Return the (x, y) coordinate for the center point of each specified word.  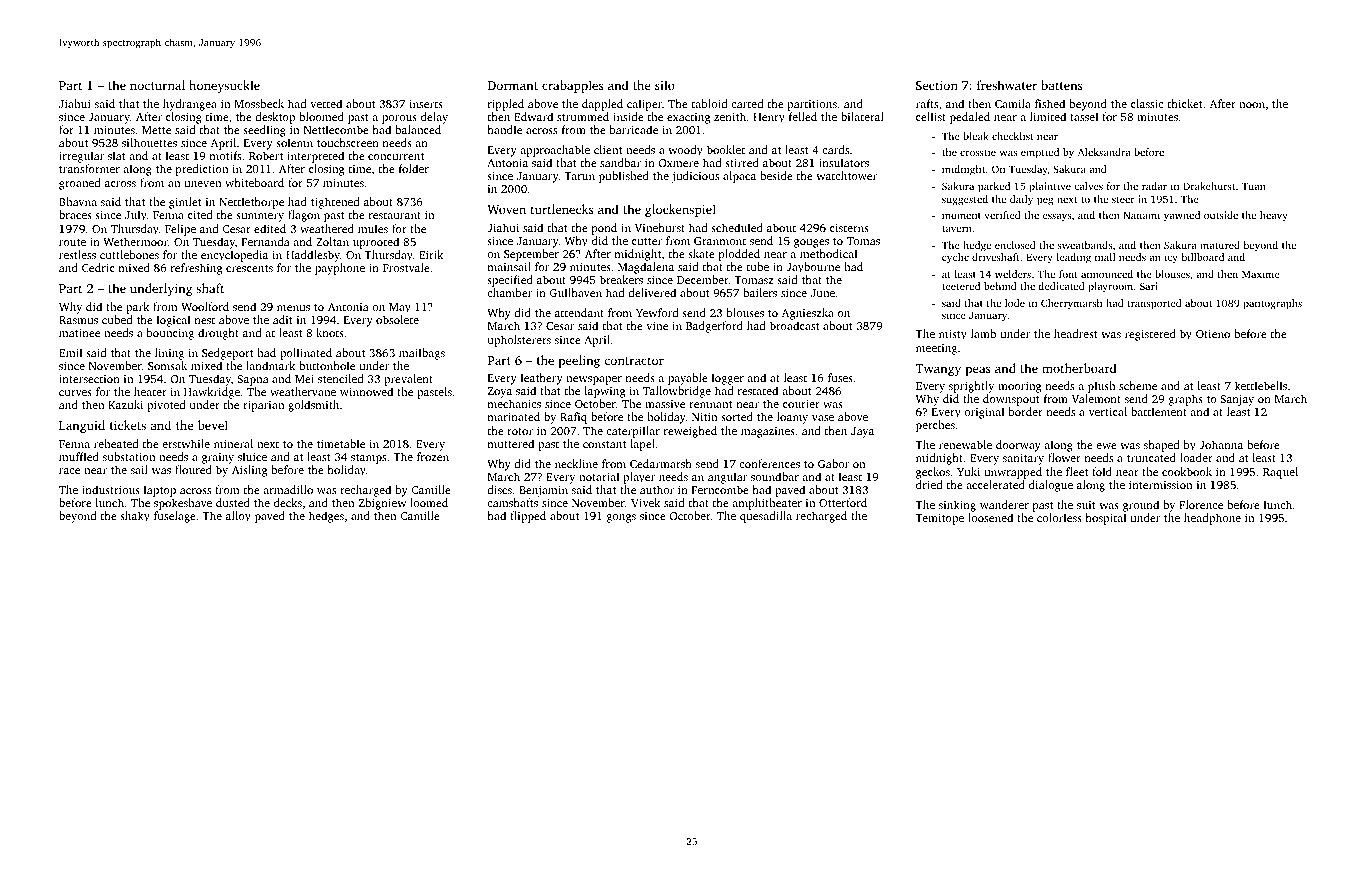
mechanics (514, 403)
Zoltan (332, 241)
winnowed (366, 391)
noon (1252, 105)
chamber (509, 292)
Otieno (1213, 334)
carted (747, 103)
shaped (1162, 446)
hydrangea (190, 105)
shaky (135, 517)
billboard (1202, 257)
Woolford (205, 306)
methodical (828, 253)
